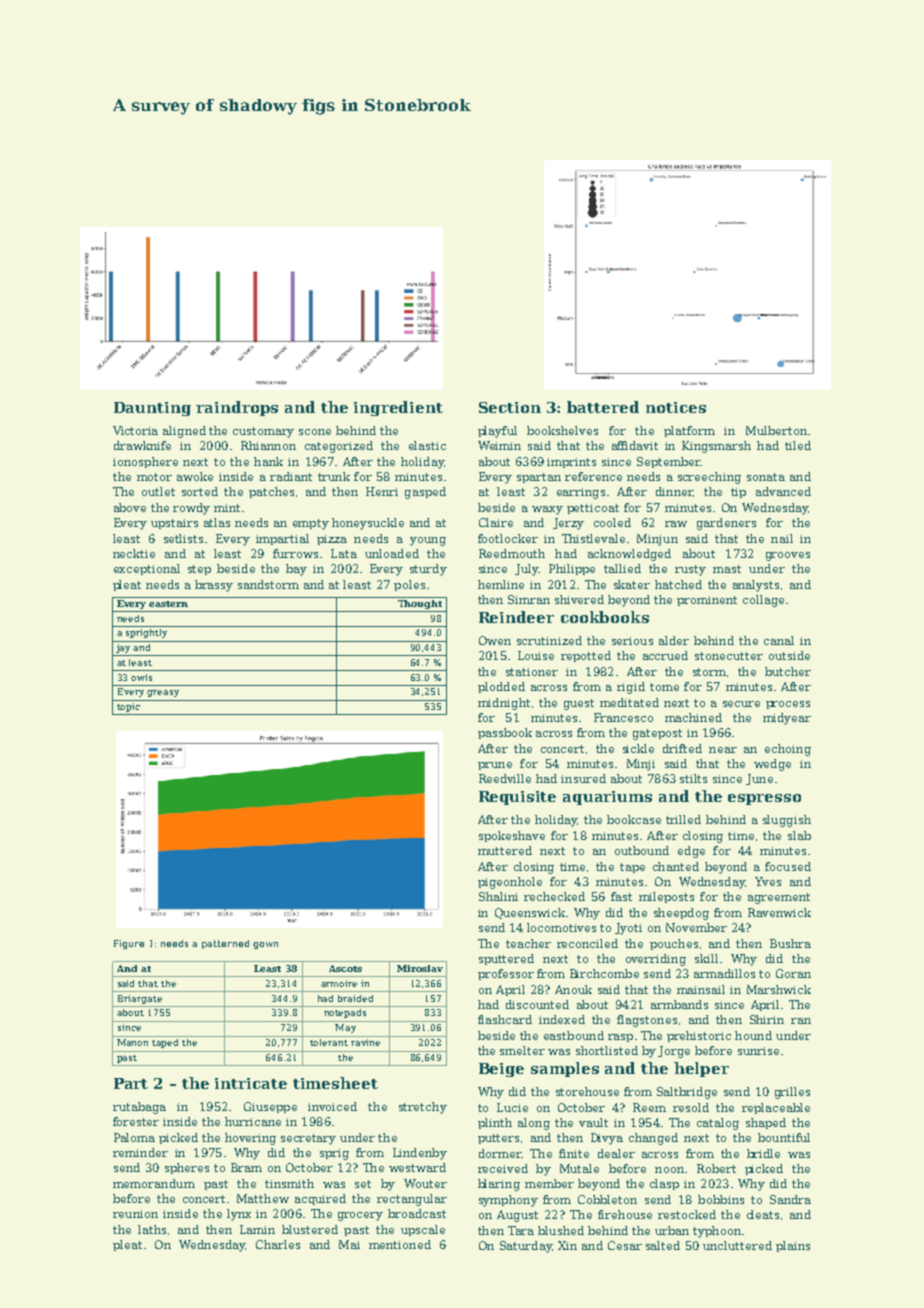 The image size is (924, 1308). What do you see at coordinates (398, 408) in the document?
I see `ingredient` at bounding box center [398, 408].
